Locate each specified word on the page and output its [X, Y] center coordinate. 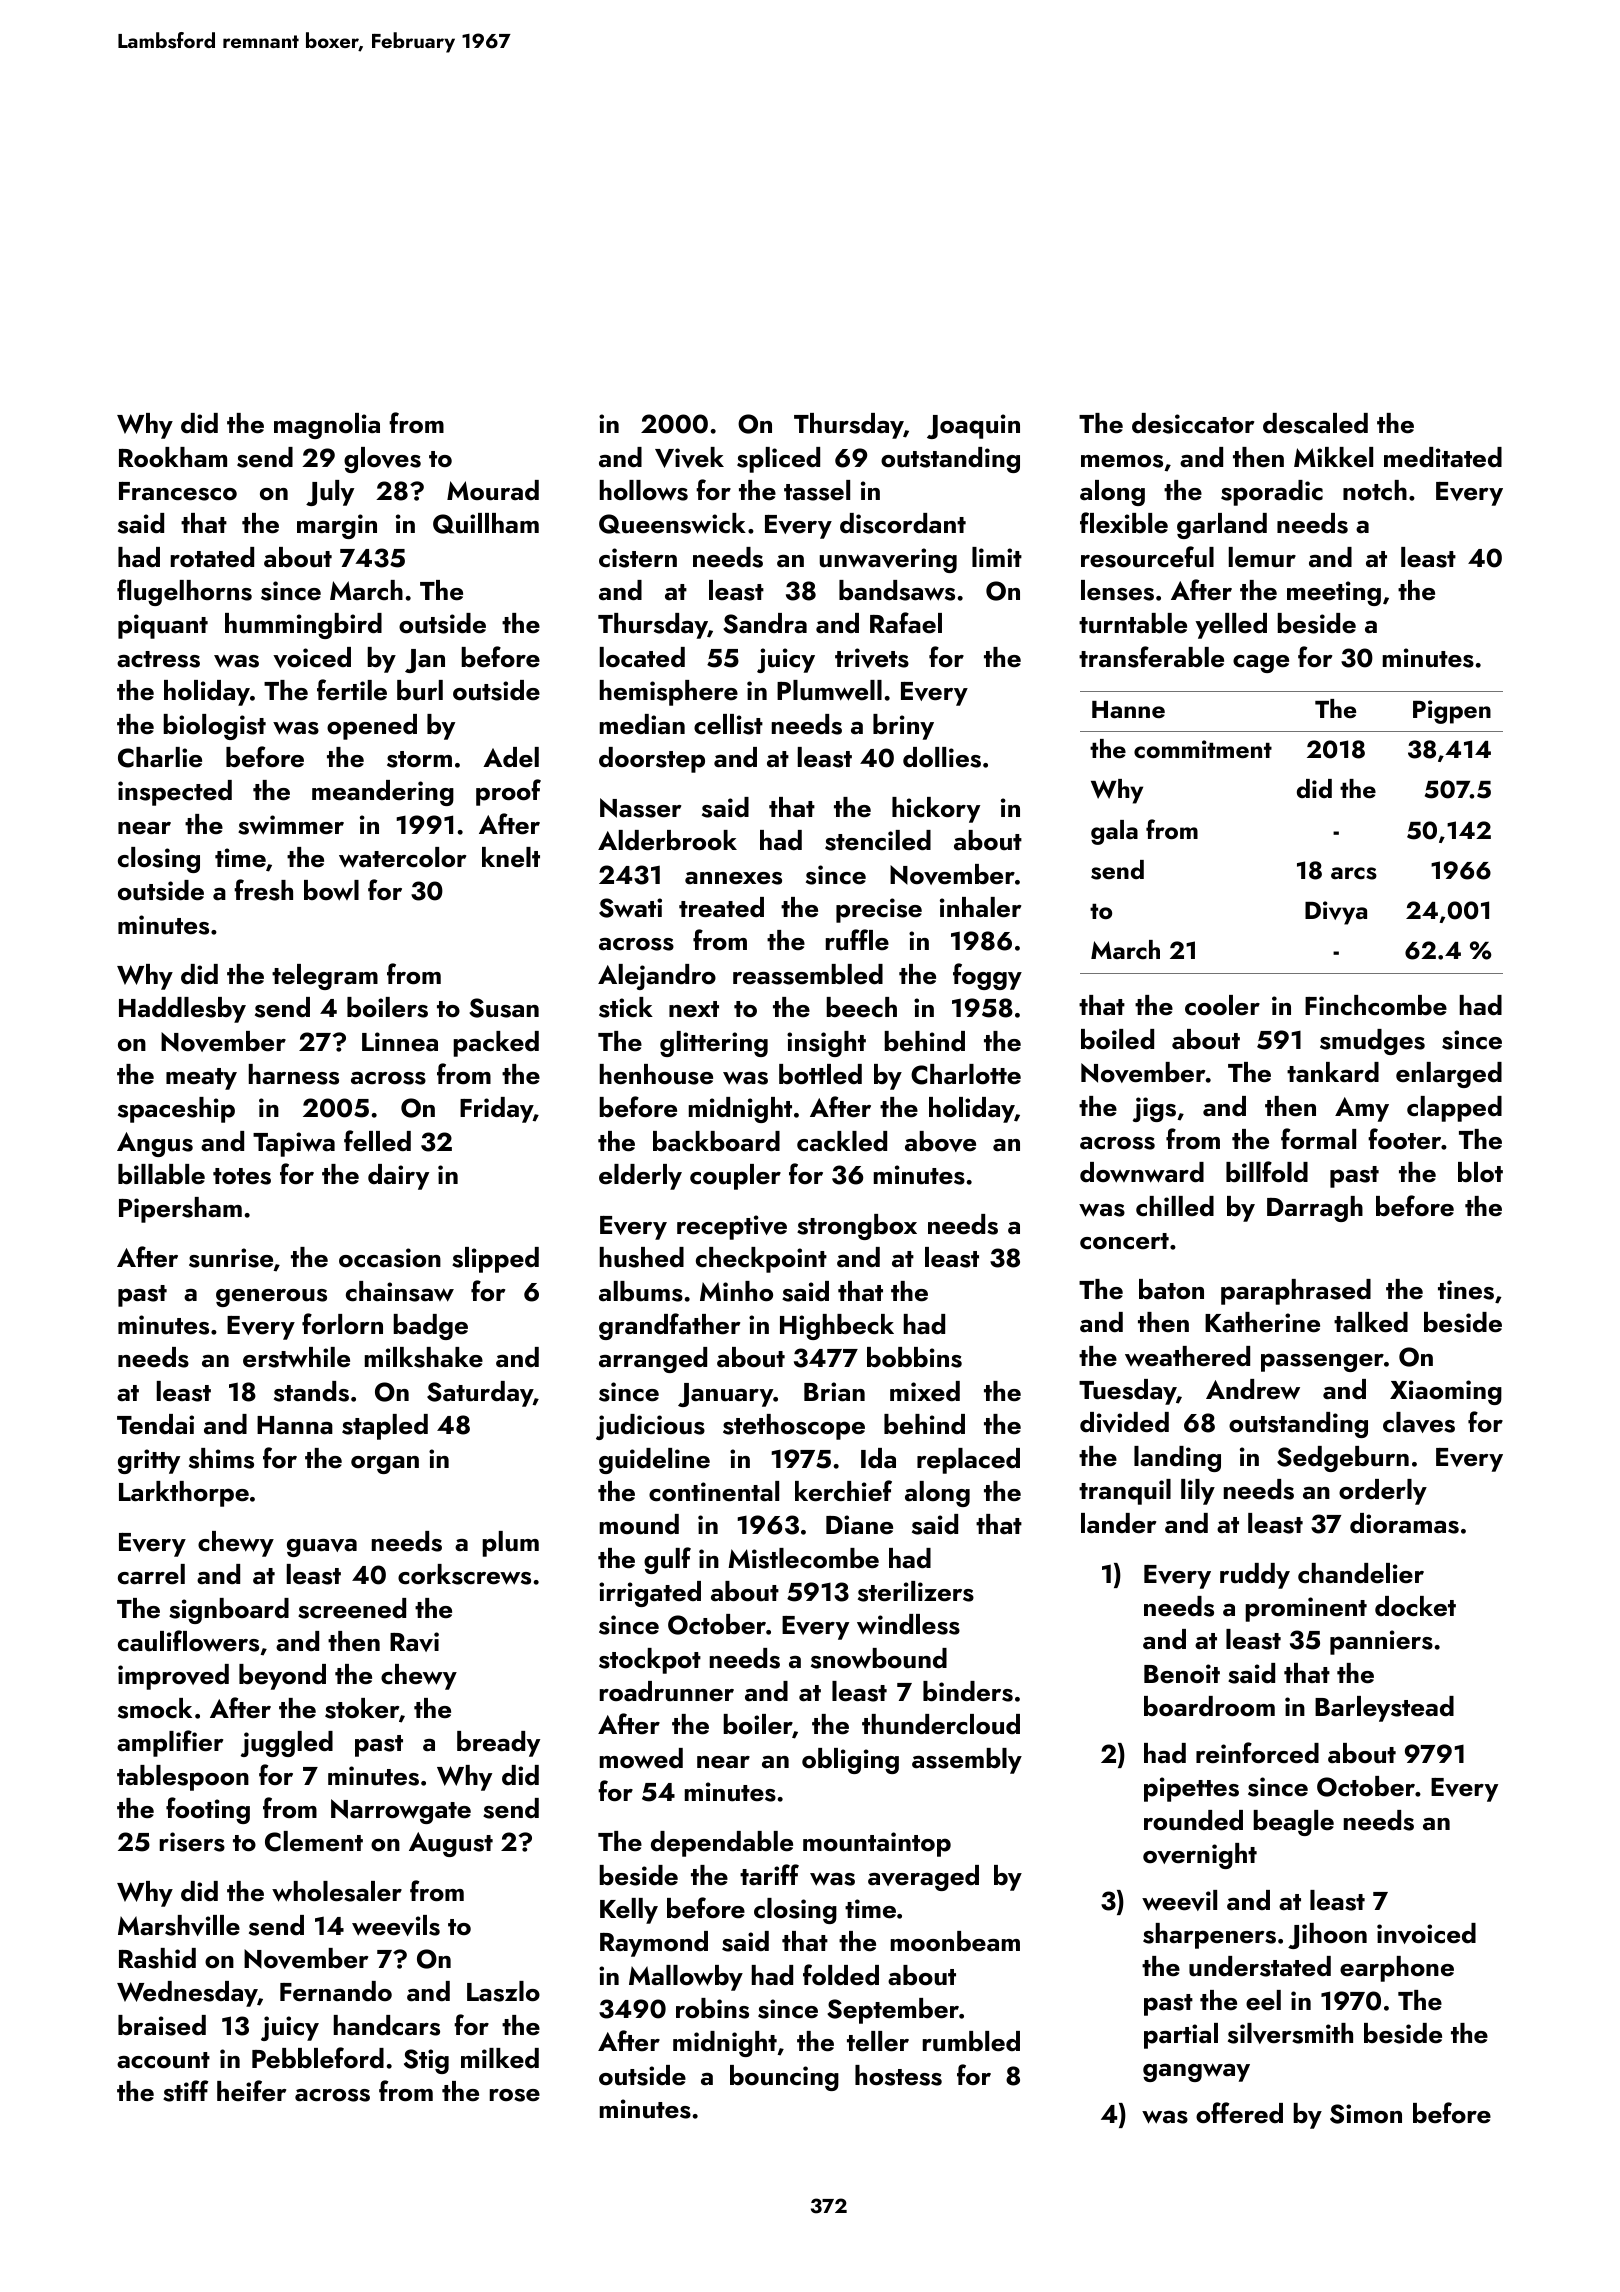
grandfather [669, 1326]
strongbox [857, 1227]
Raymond [654, 1944]
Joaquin [973, 426]
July [330, 493]
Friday [496, 1110]
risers [192, 1842]
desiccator [1193, 423]
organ [385, 1465]
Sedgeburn [1343, 1459]
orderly [1383, 1492]
